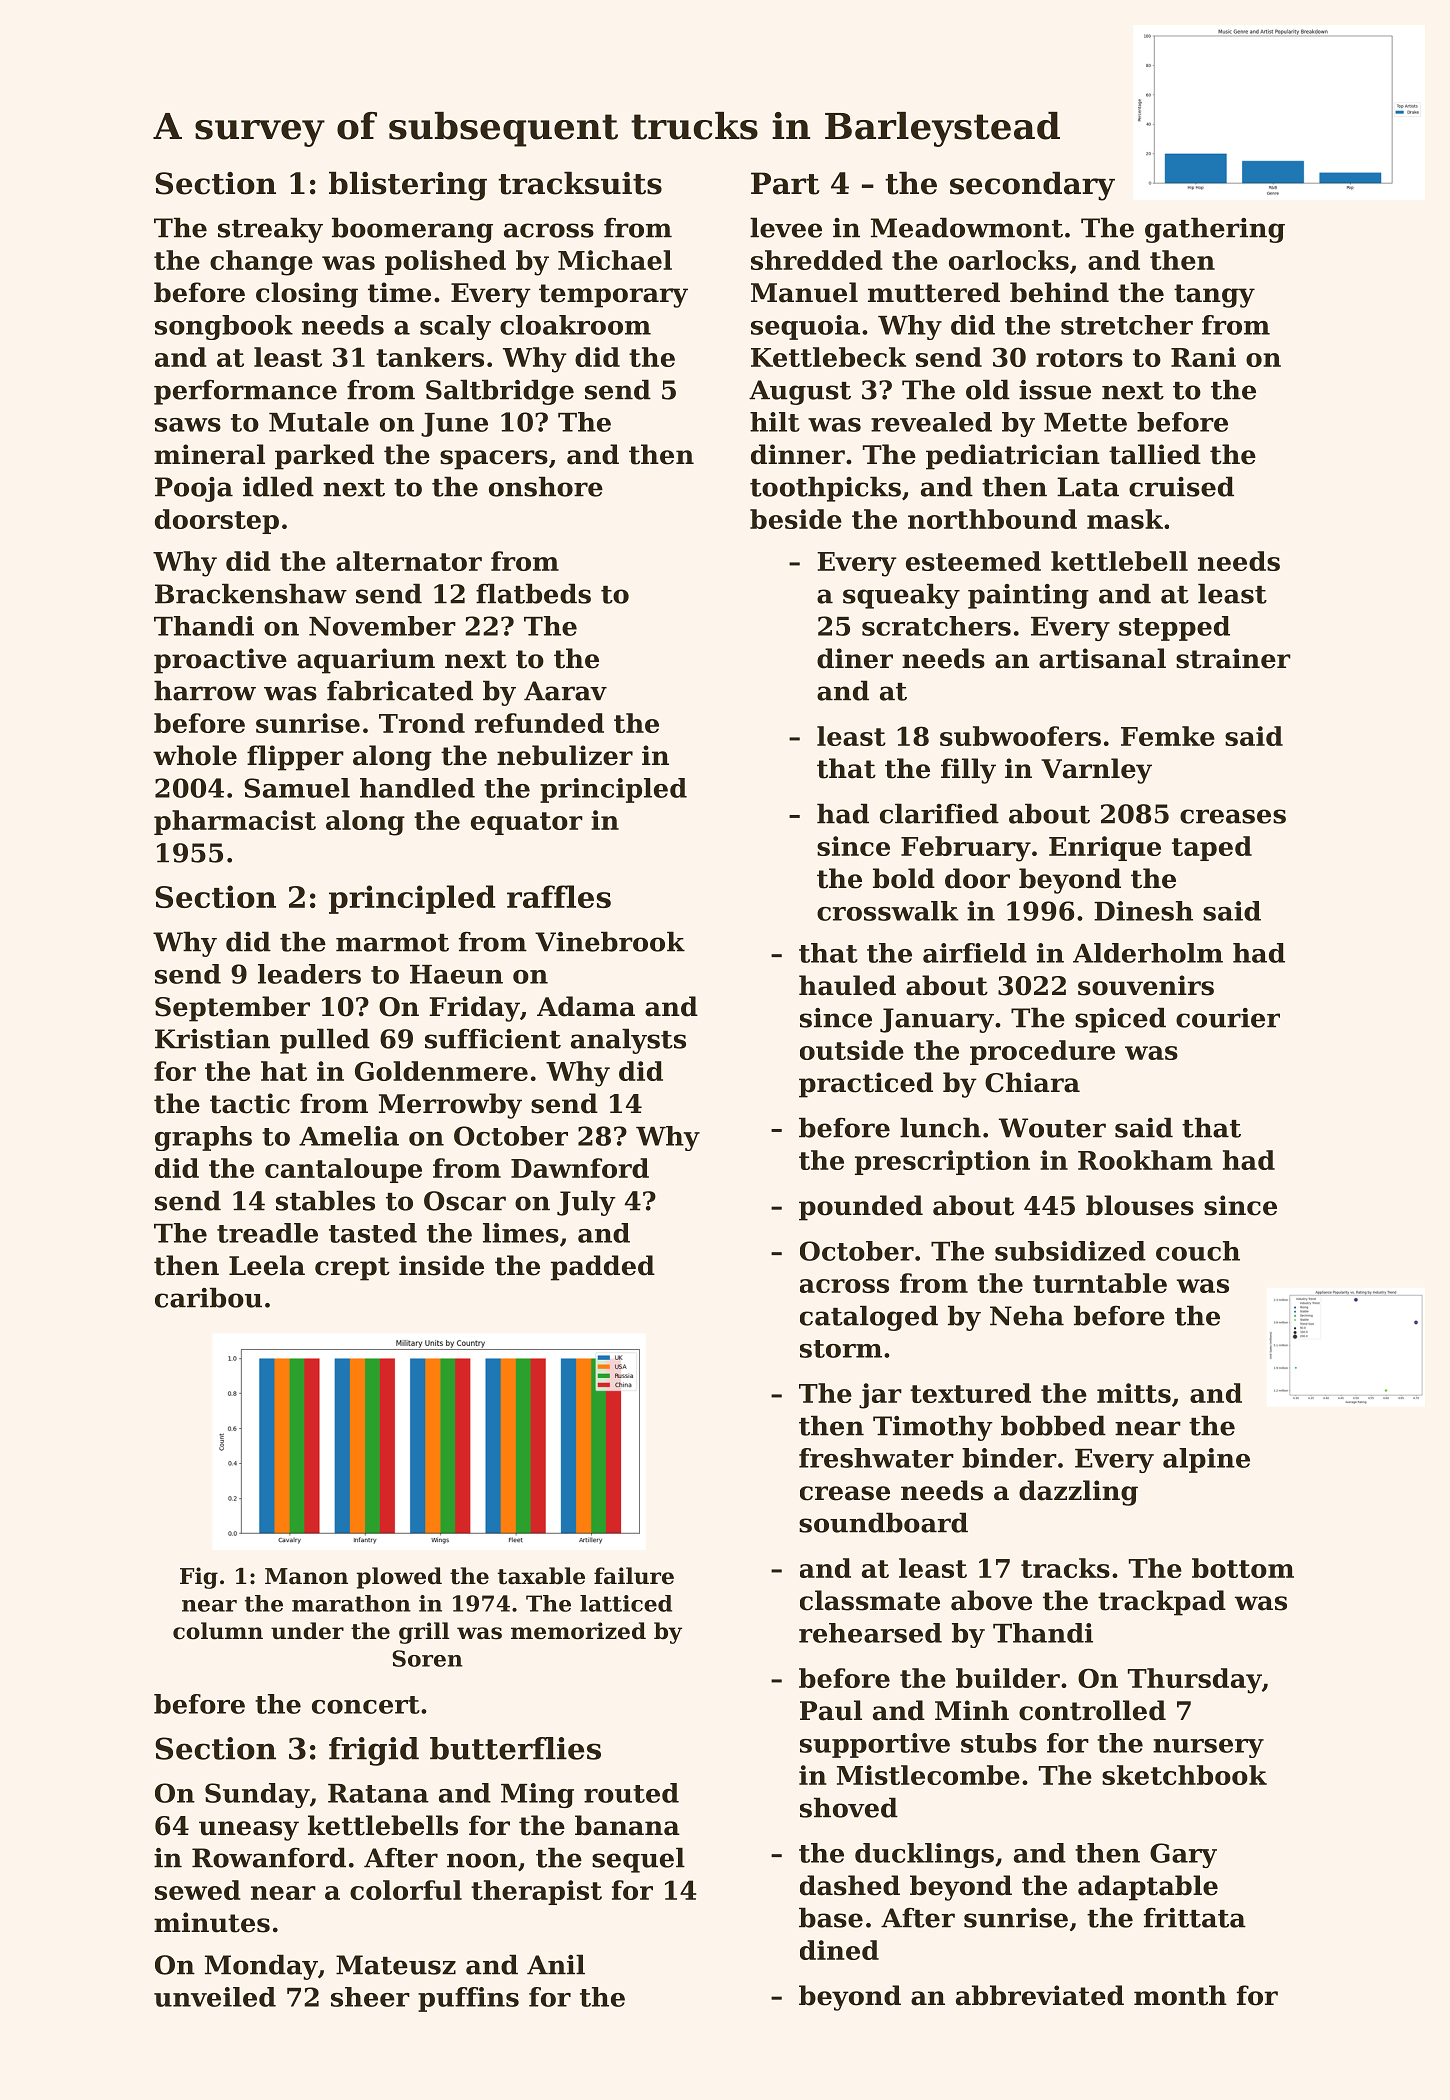 The image size is (1450, 2100). I want to click on courier, so click(1228, 1018).
